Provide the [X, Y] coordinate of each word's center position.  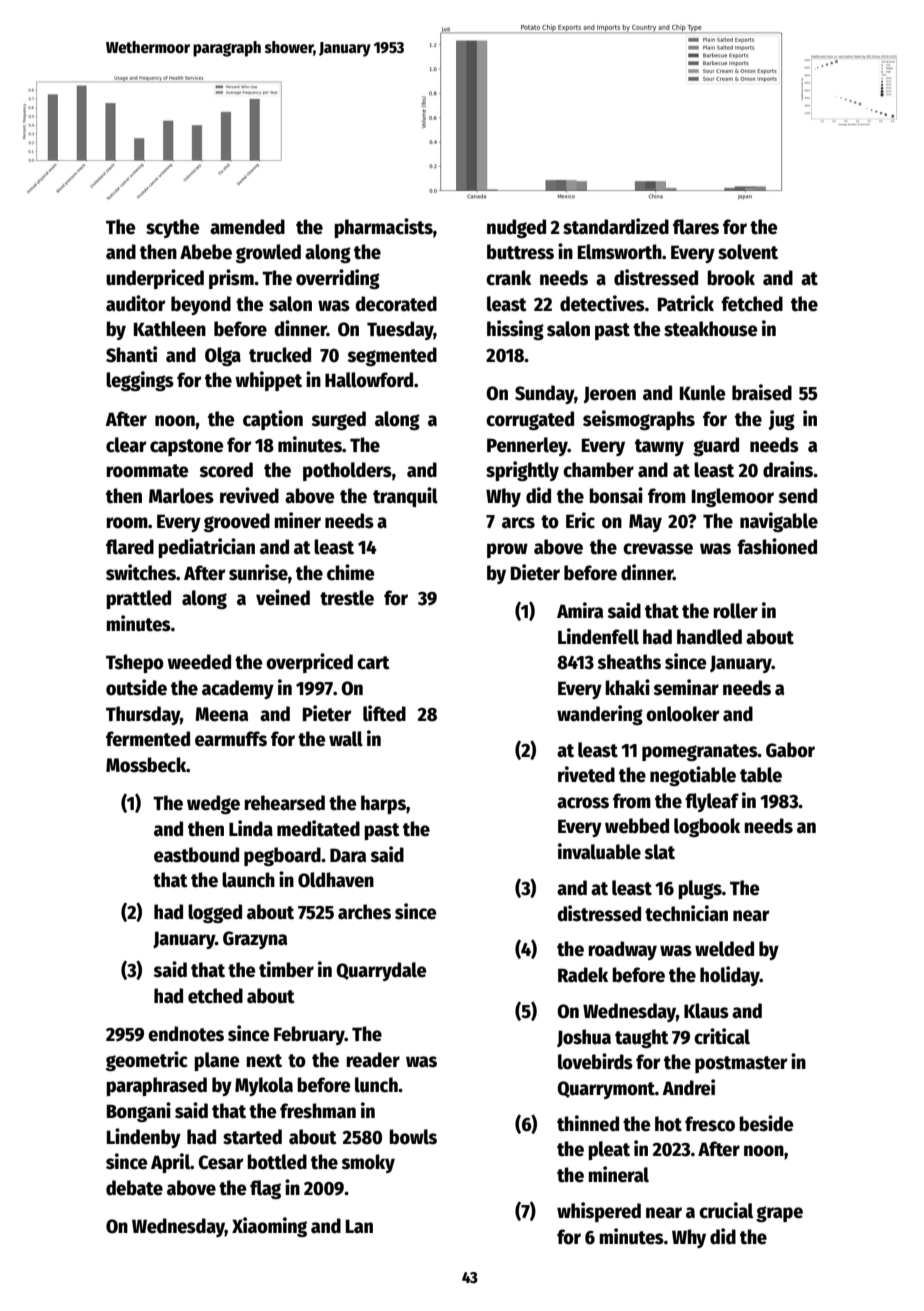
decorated [396, 304]
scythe [173, 228]
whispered [599, 1212]
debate [134, 1188]
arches [364, 912]
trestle [347, 598]
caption [273, 420]
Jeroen [610, 394]
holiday [730, 976]
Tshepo [135, 663]
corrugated [530, 420]
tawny [659, 447]
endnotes [186, 1034]
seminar [686, 687]
